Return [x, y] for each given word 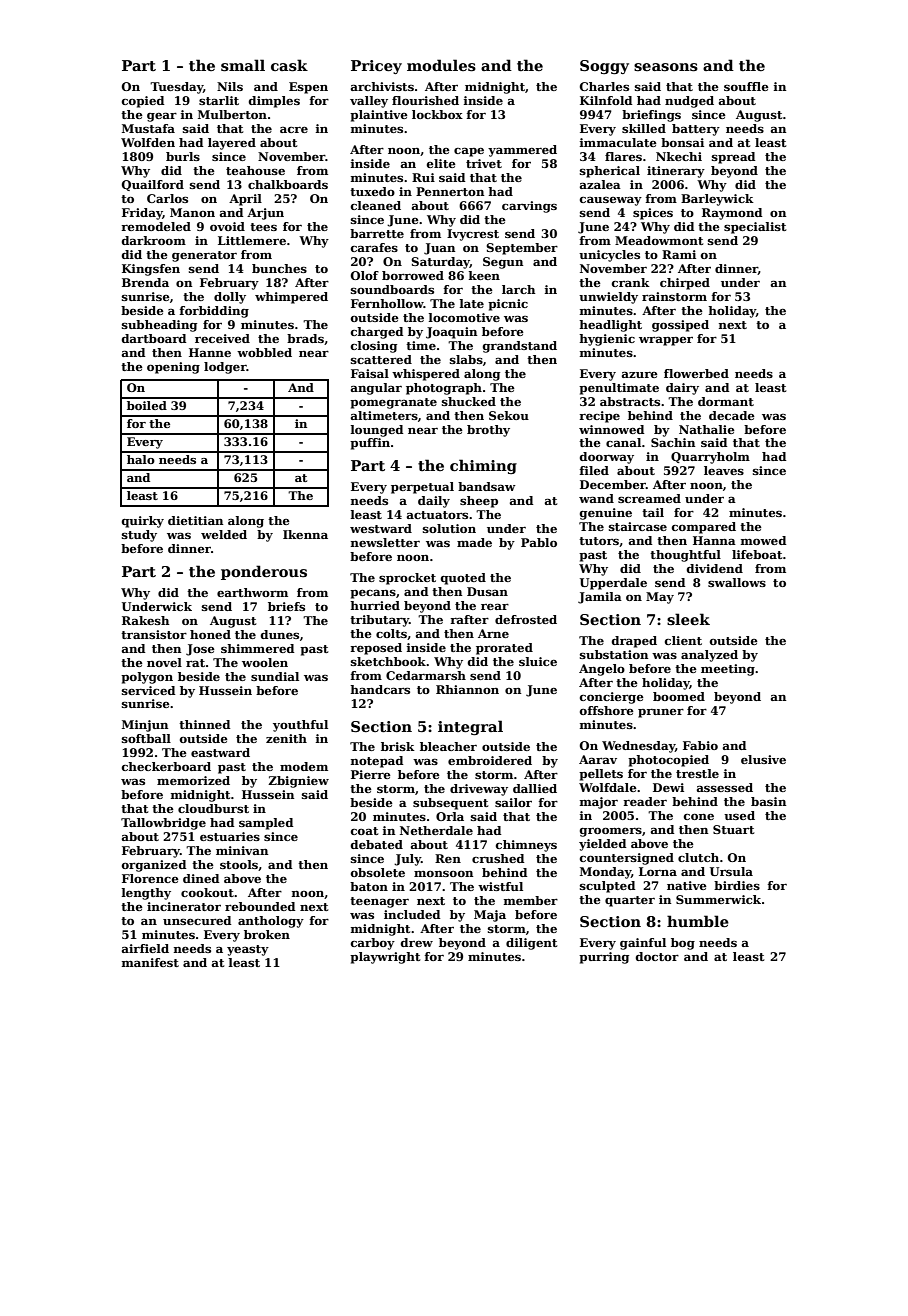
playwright [385, 958]
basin [768, 801]
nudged [689, 102]
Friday [142, 214]
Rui [423, 177]
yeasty [248, 950]
